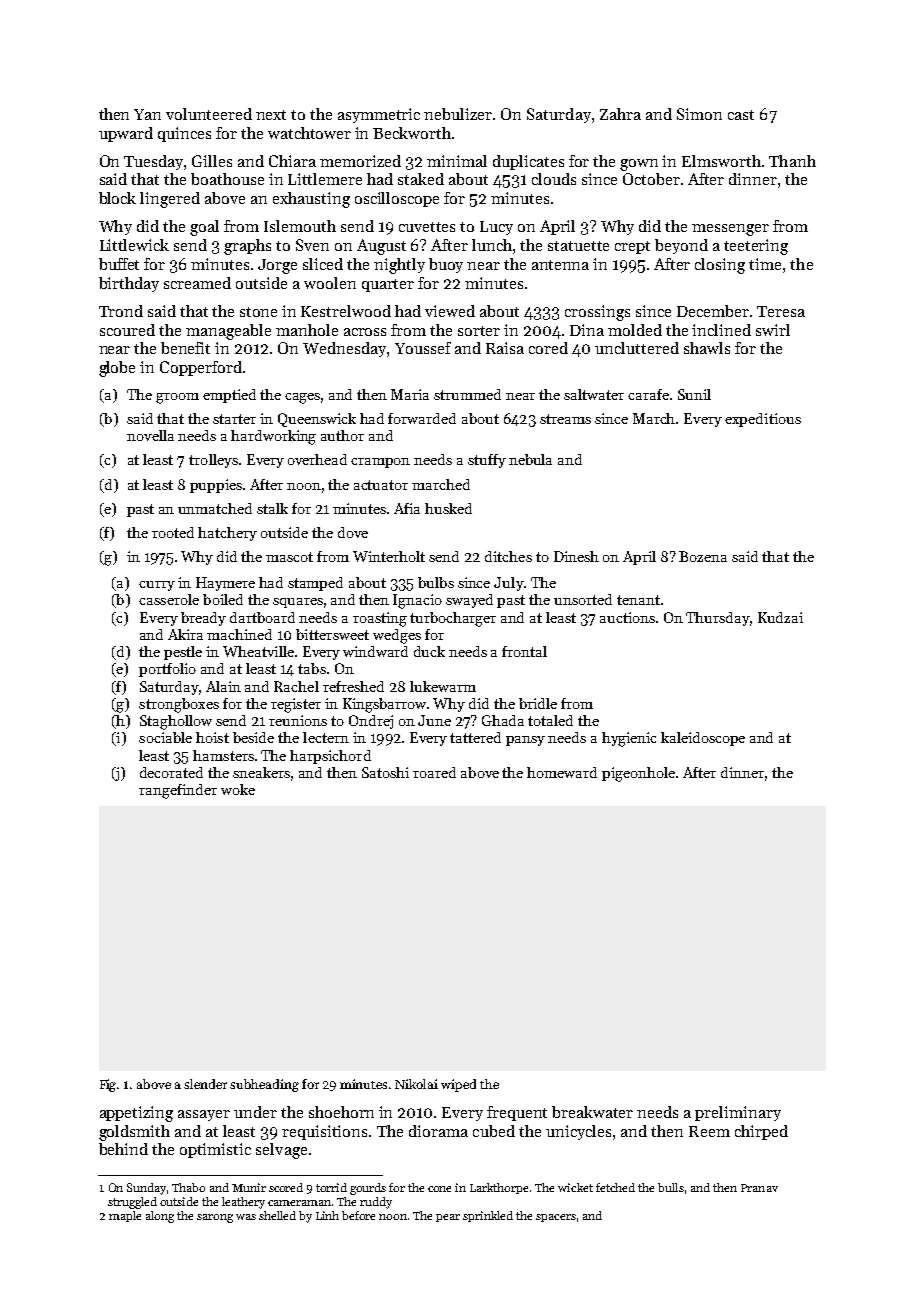  I want to click on dove, so click(353, 532).
